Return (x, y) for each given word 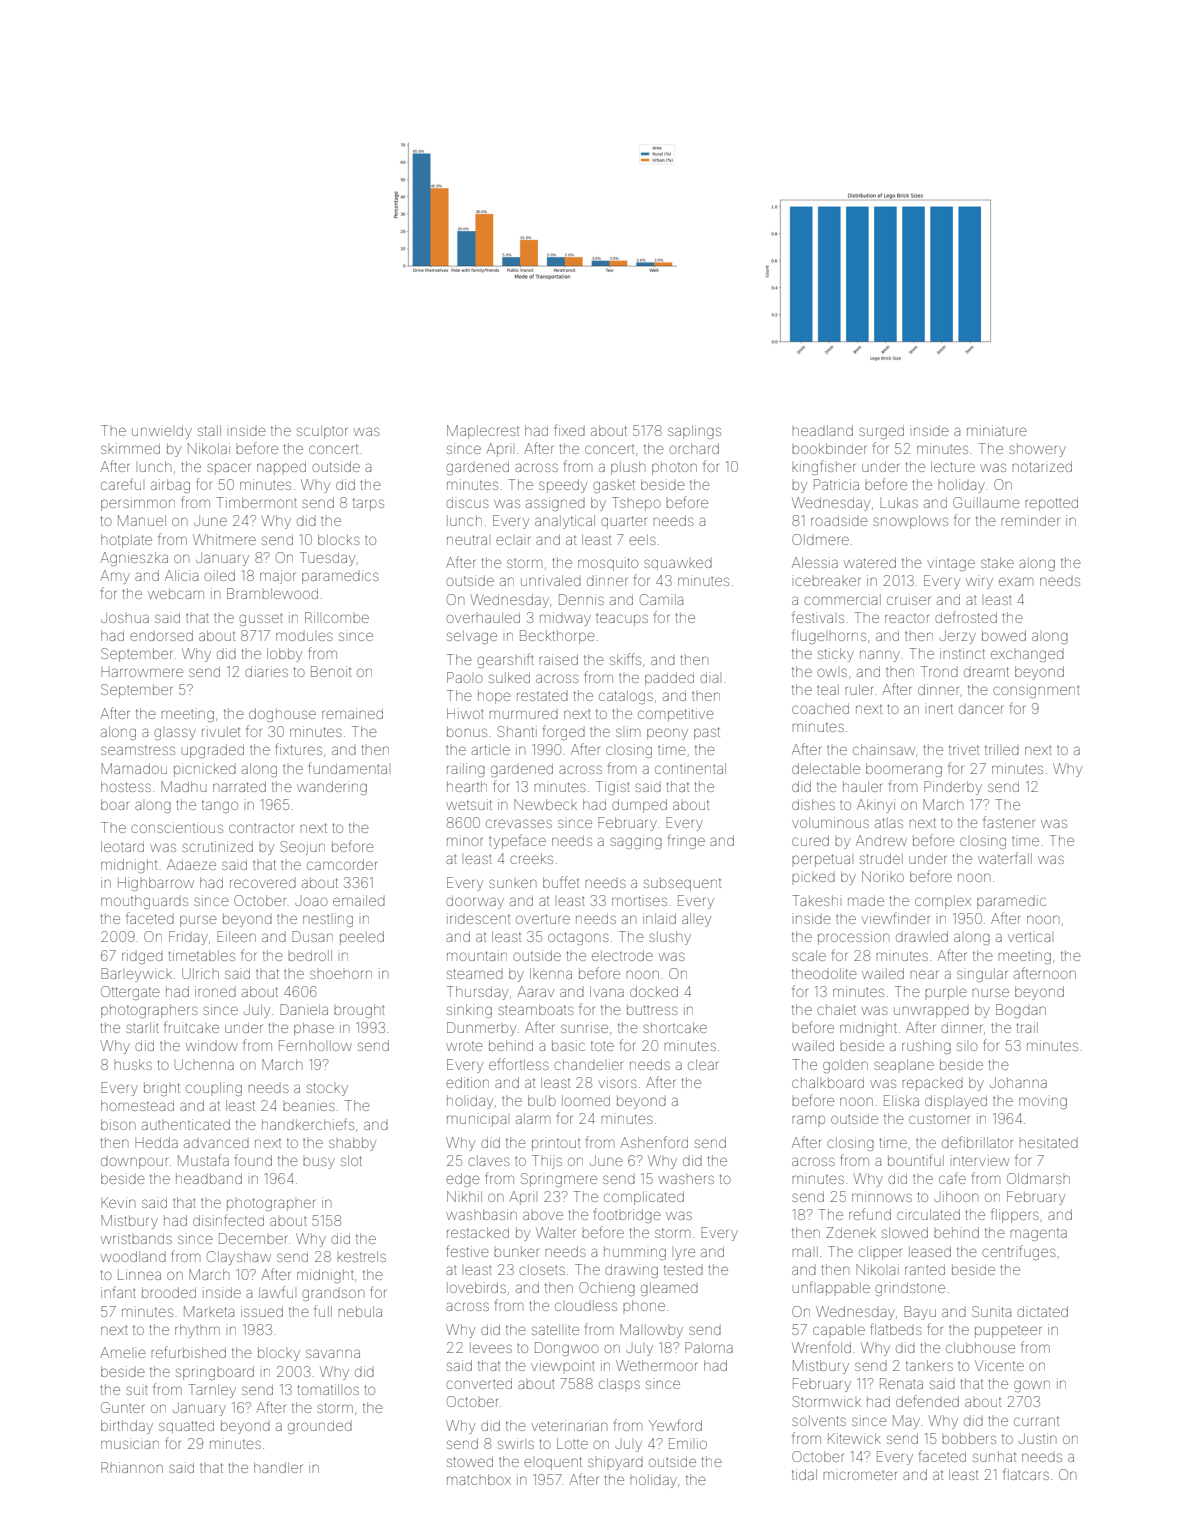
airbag (170, 486)
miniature (997, 430)
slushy (670, 938)
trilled (1002, 749)
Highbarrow (156, 884)
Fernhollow (315, 1045)
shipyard (615, 1463)
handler (278, 1467)
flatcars (1026, 1474)
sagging (636, 842)
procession (853, 938)
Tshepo (636, 504)
